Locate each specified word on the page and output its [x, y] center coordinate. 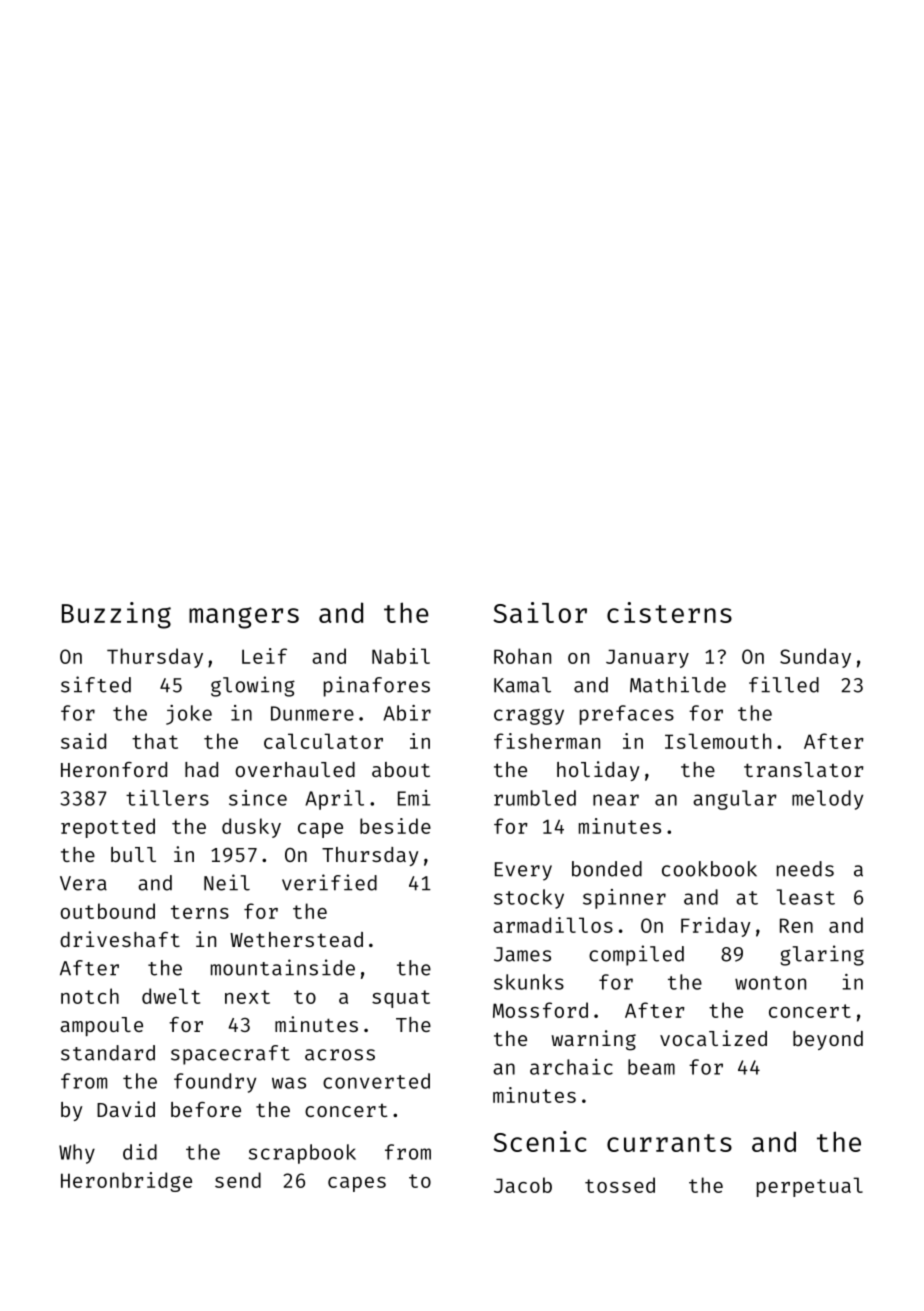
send [238, 1180]
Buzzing [116, 615]
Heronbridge [126, 1182]
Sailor [540, 612]
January [647, 658]
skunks [529, 982]
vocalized [713, 1038]
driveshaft [120, 939]
